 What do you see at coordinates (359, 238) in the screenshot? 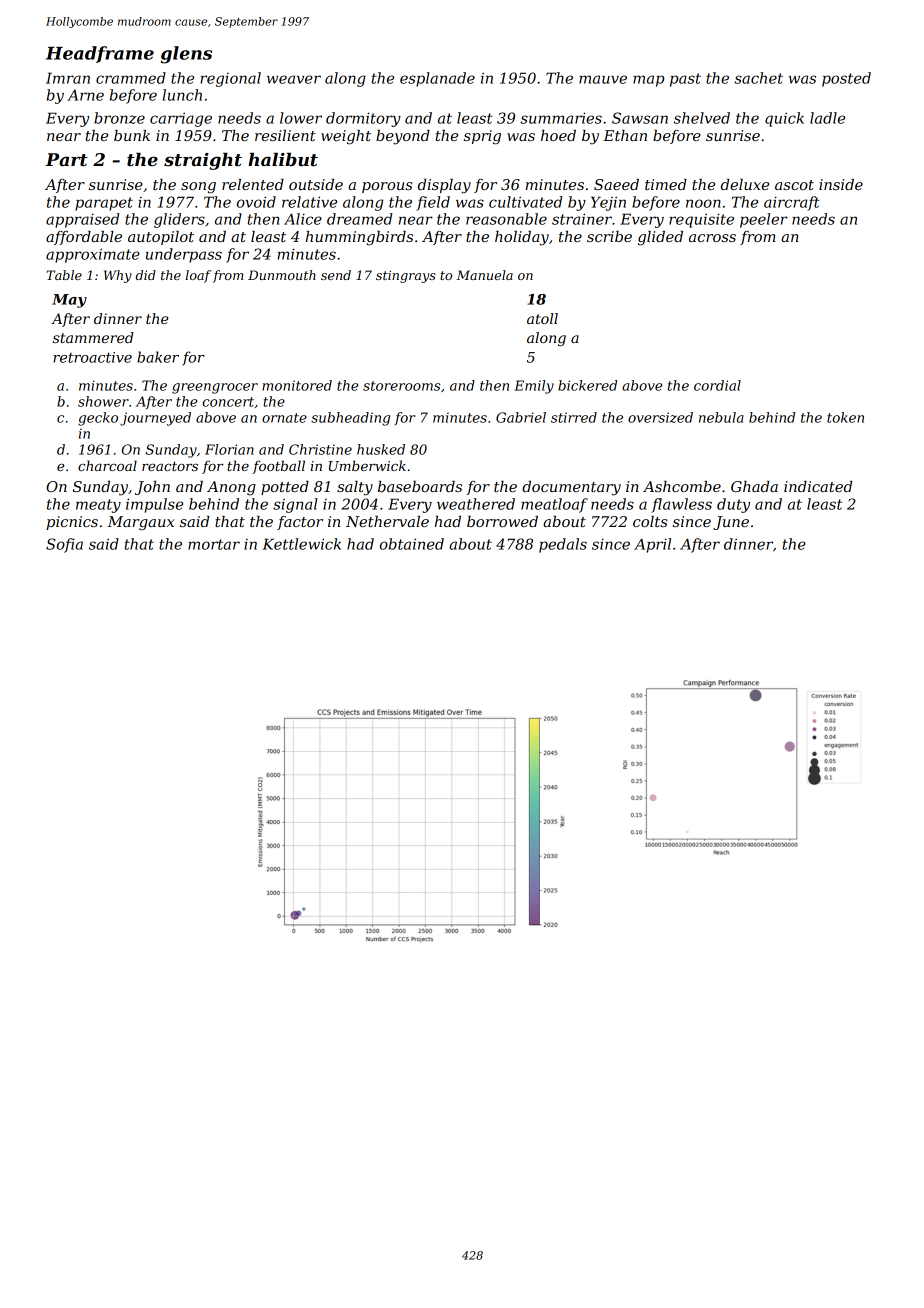
I see `hummingbirds` at bounding box center [359, 238].
